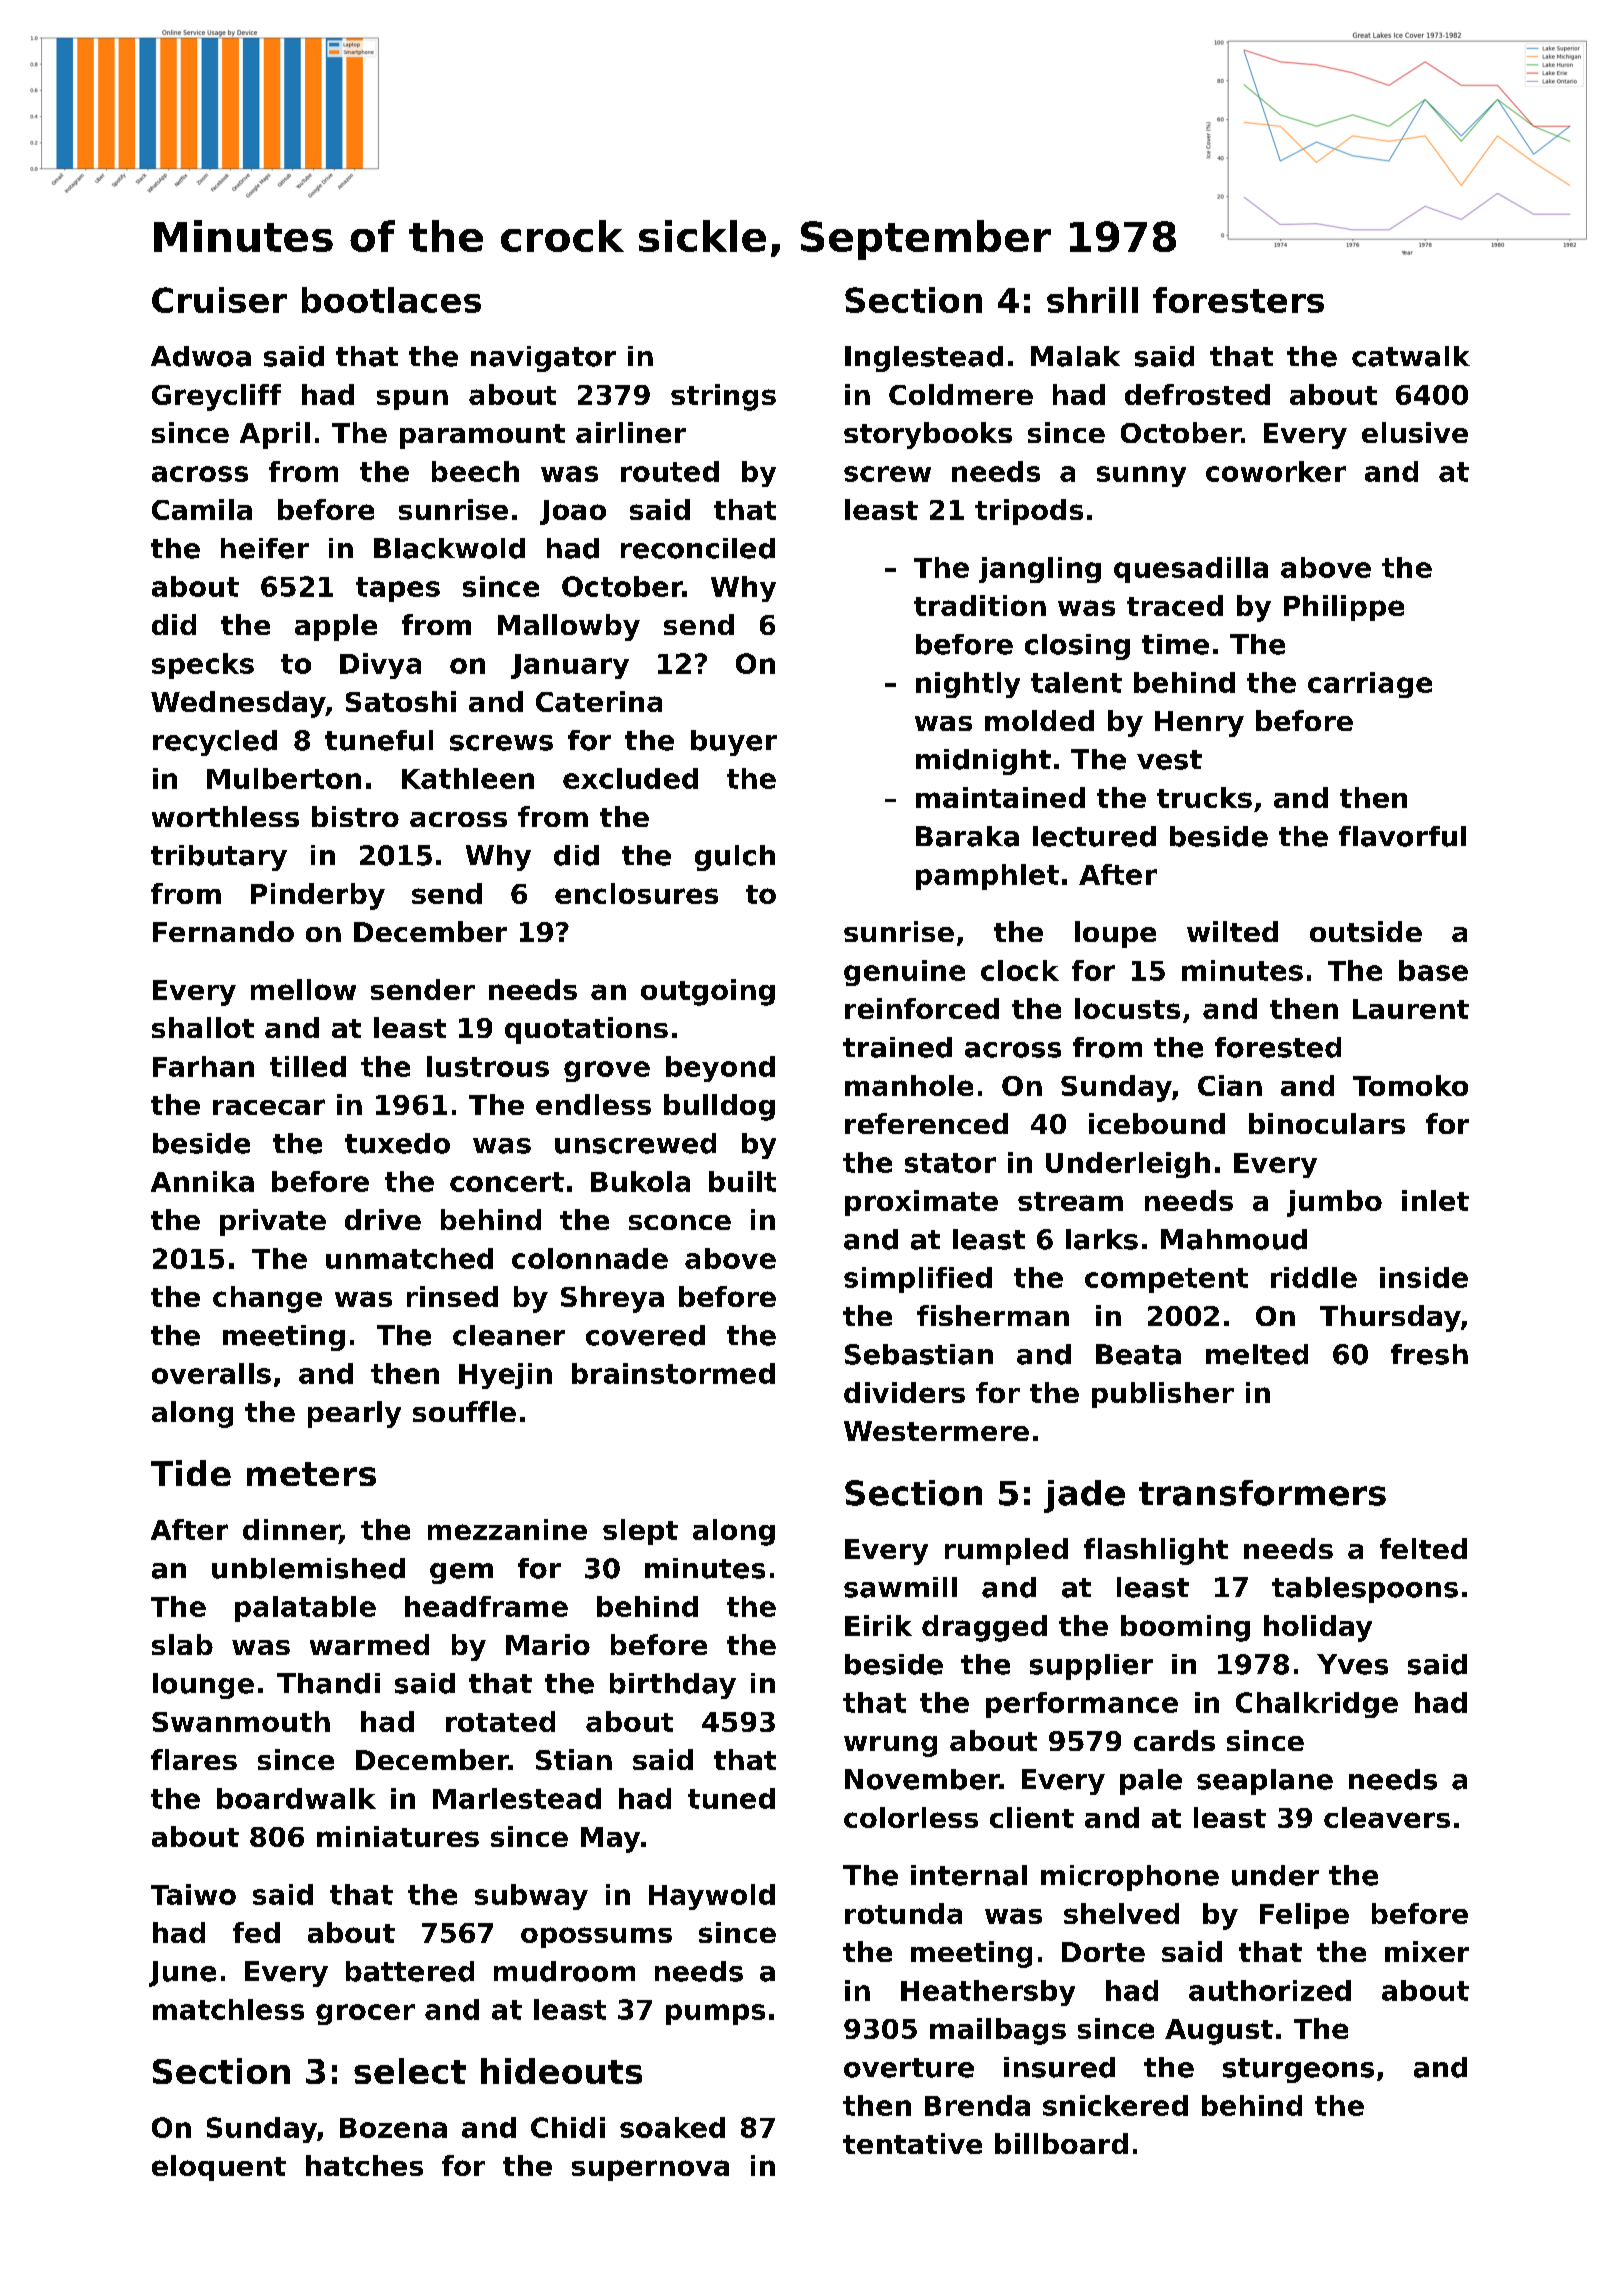 The height and width of the screenshot is (2292, 1620). Describe the element at coordinates (1298, 2070) in the screenshot. I see `sturgeons` at that location.
